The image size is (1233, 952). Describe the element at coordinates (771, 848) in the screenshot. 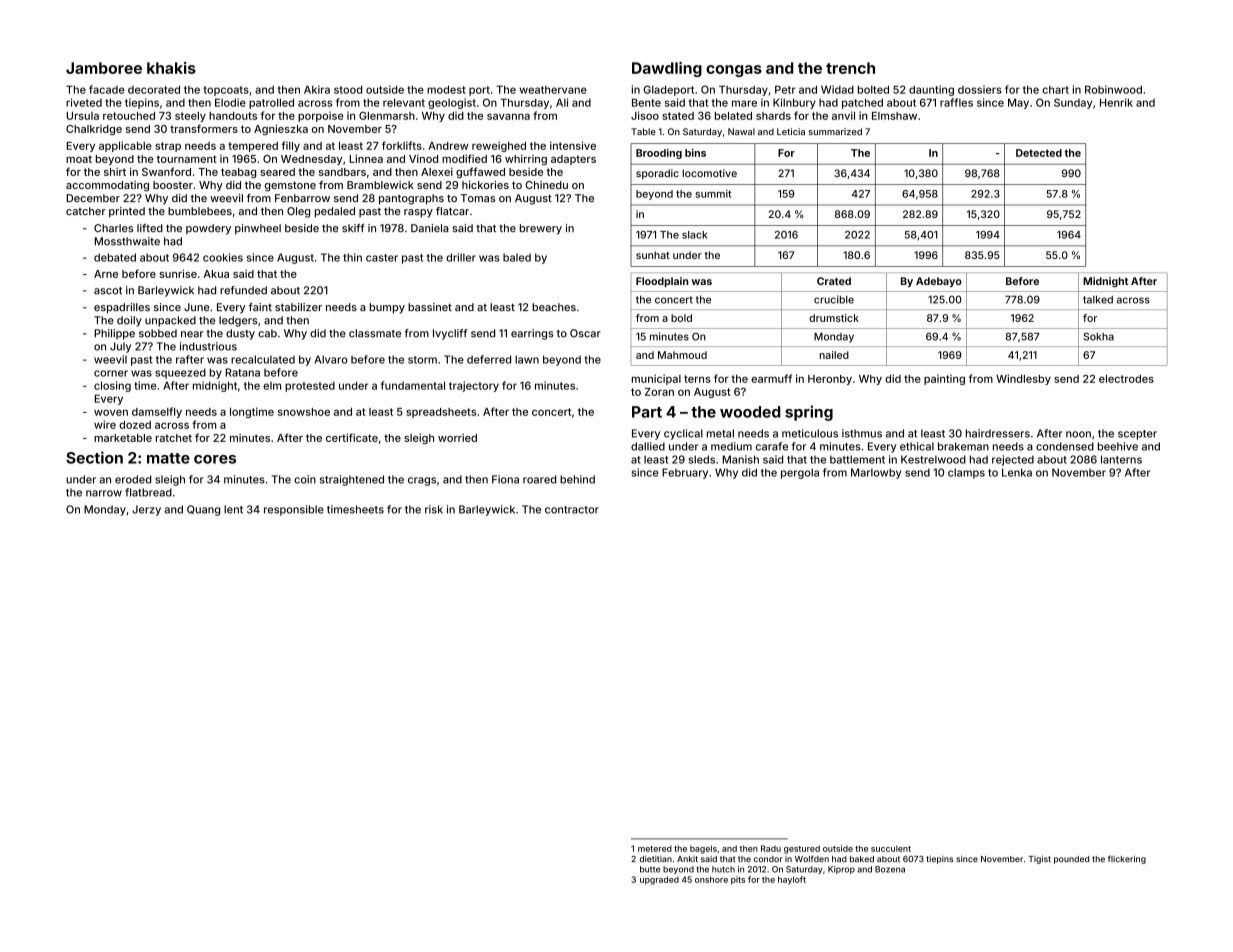

I see `Radu` at that location.
